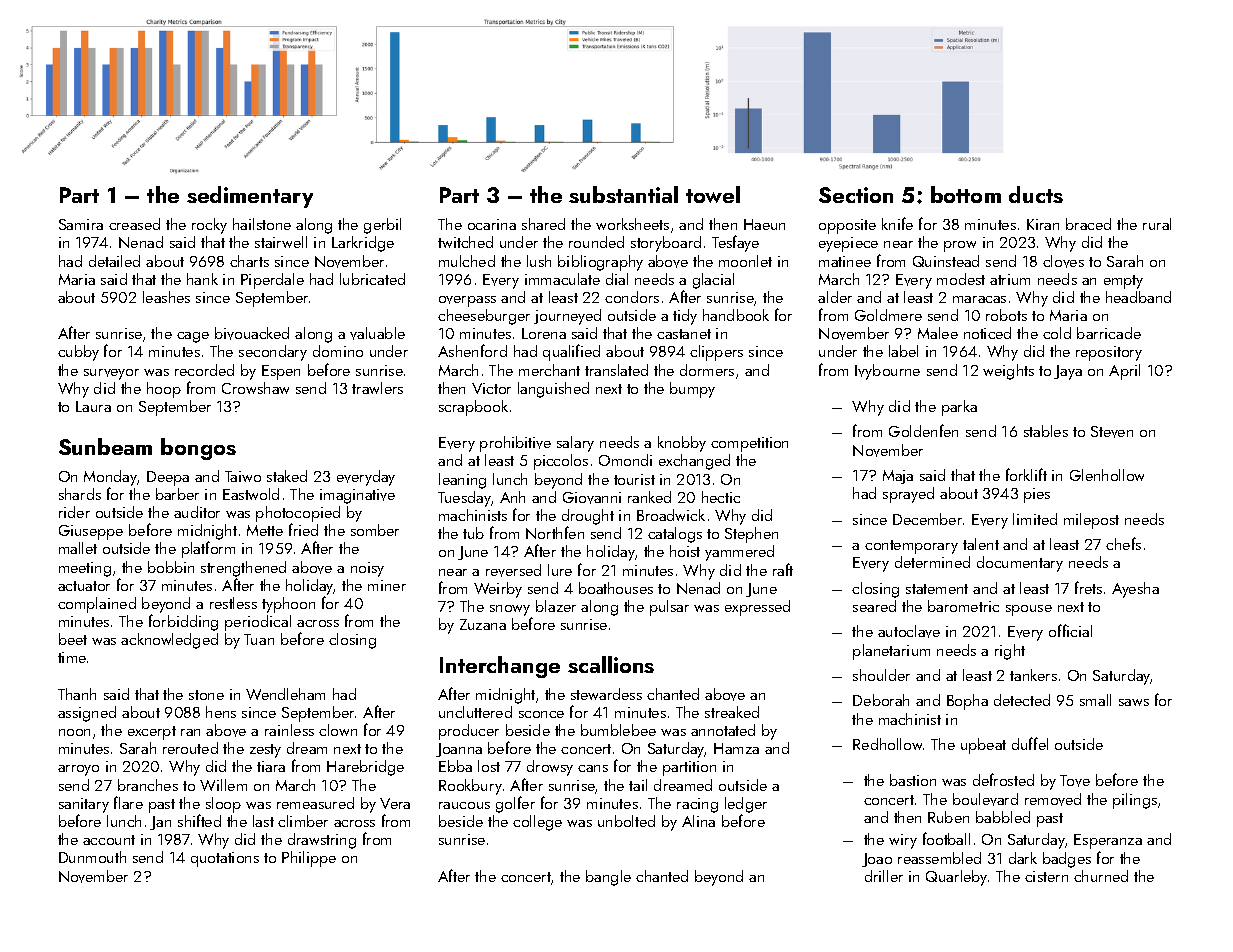 The width and height of the image is (1233, 952). Describe the element at coordinates (1112, 432) in the image. I see `Steven` at that location.
